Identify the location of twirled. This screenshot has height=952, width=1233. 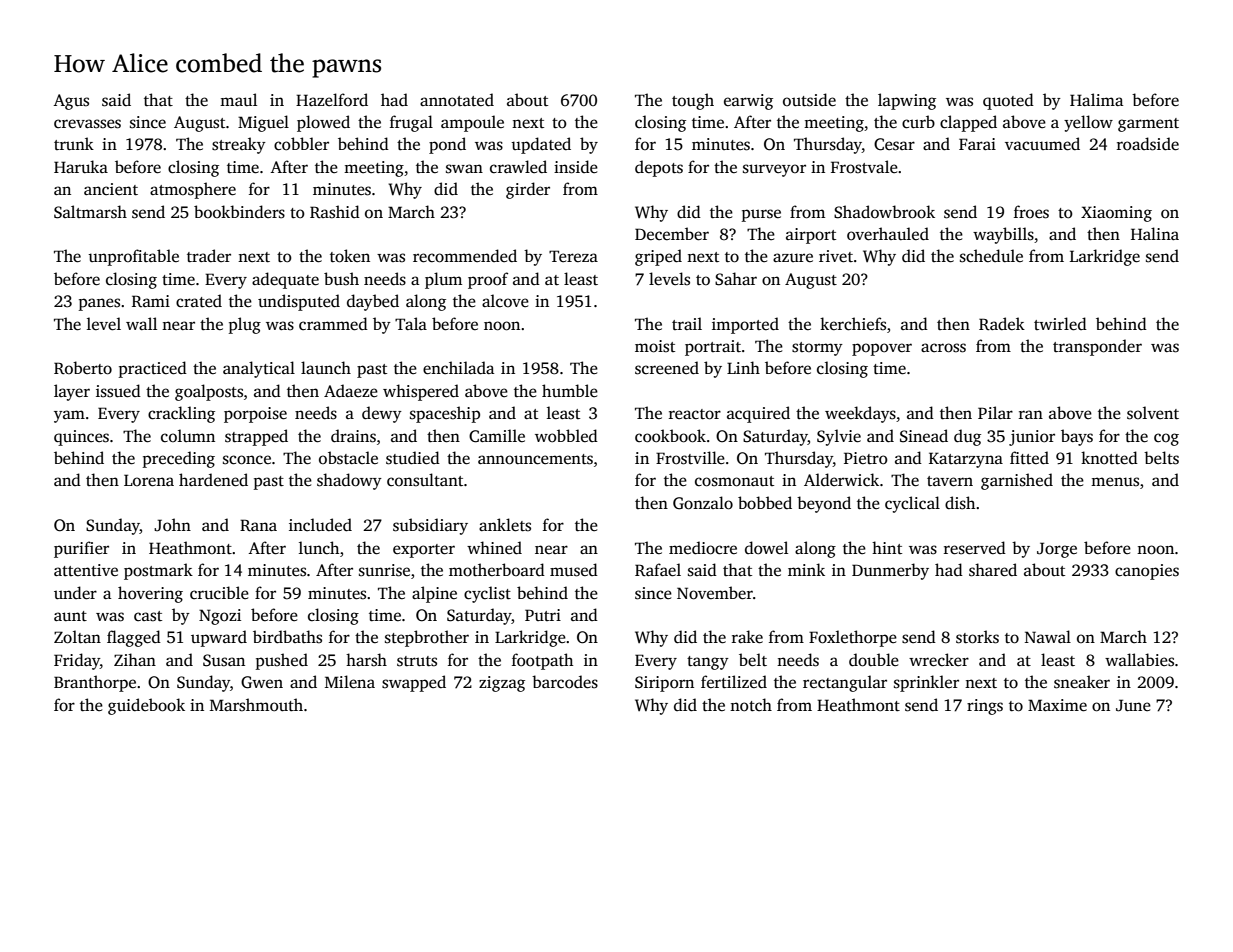
(1060, 324).
